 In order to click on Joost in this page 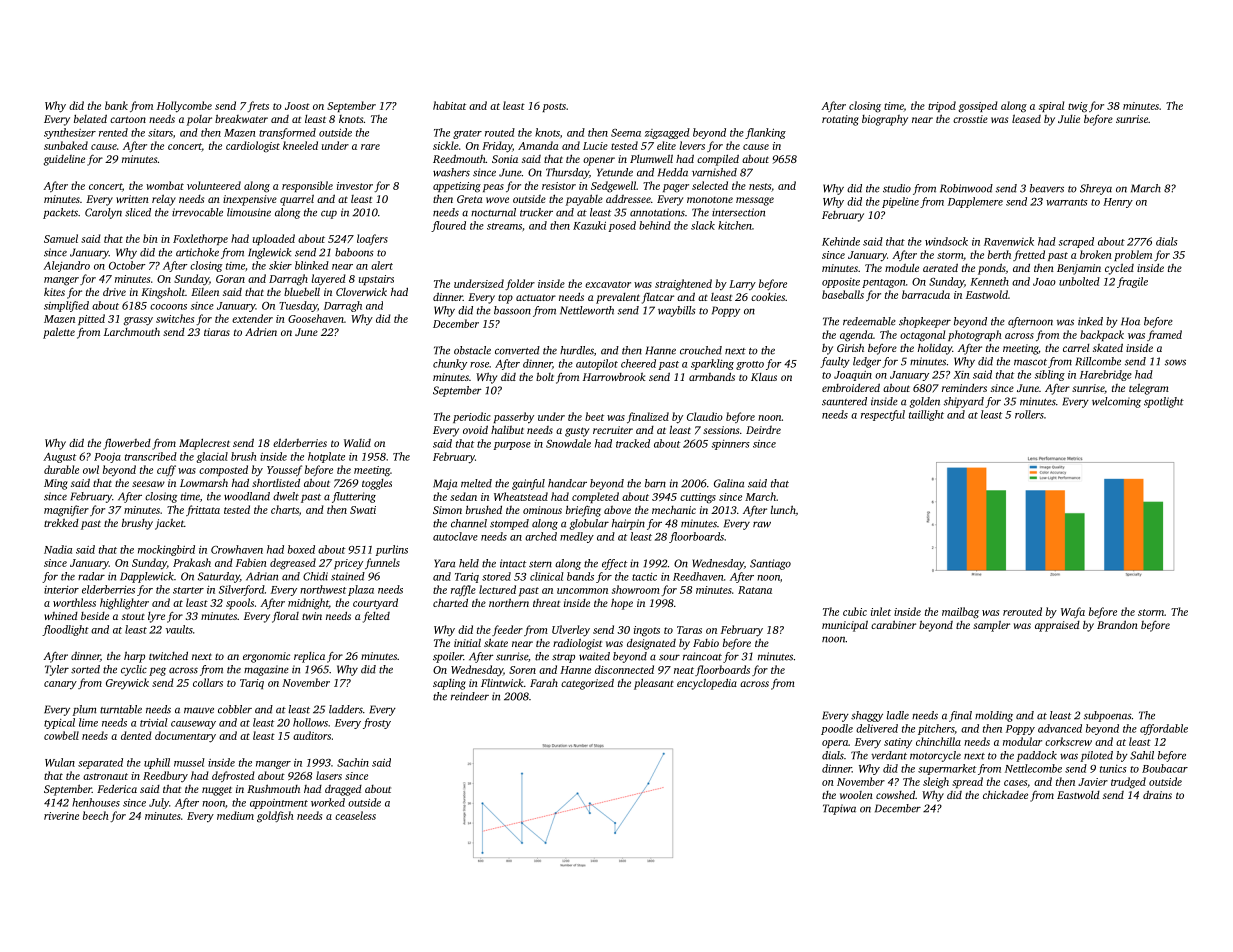, I will do `click(297, 106)`.
